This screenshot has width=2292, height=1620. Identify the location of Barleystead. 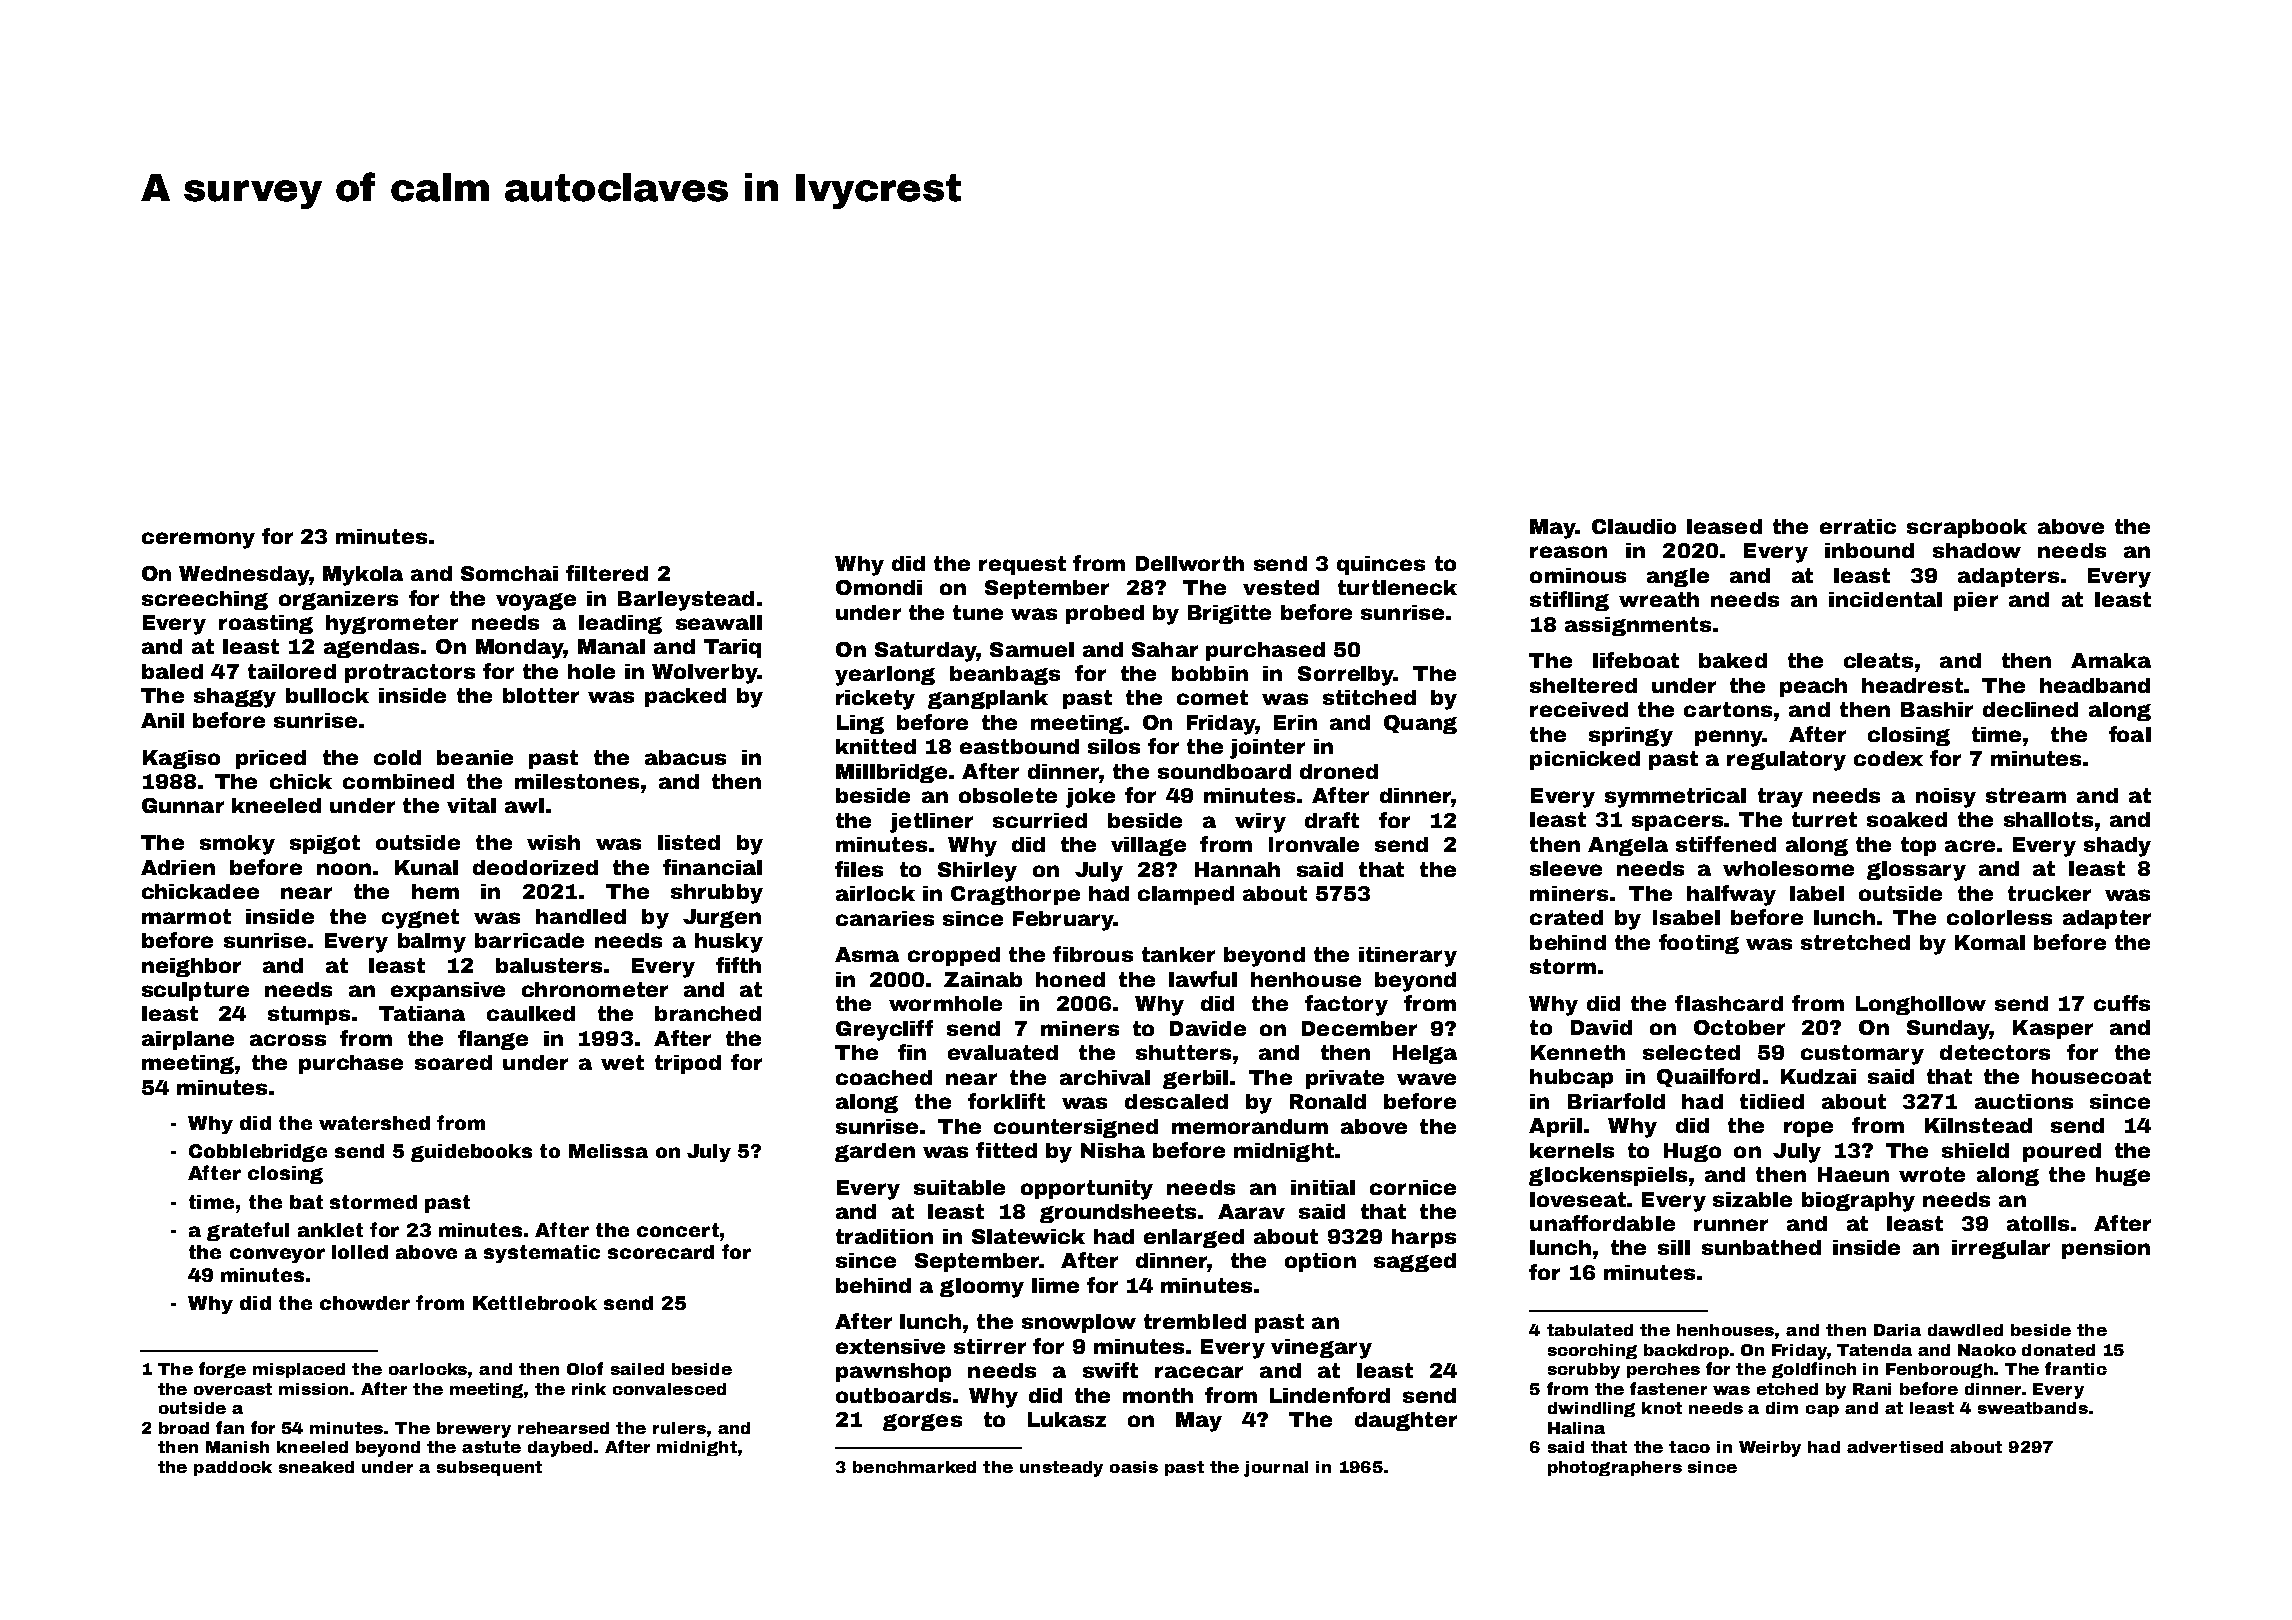
(686, 601).
